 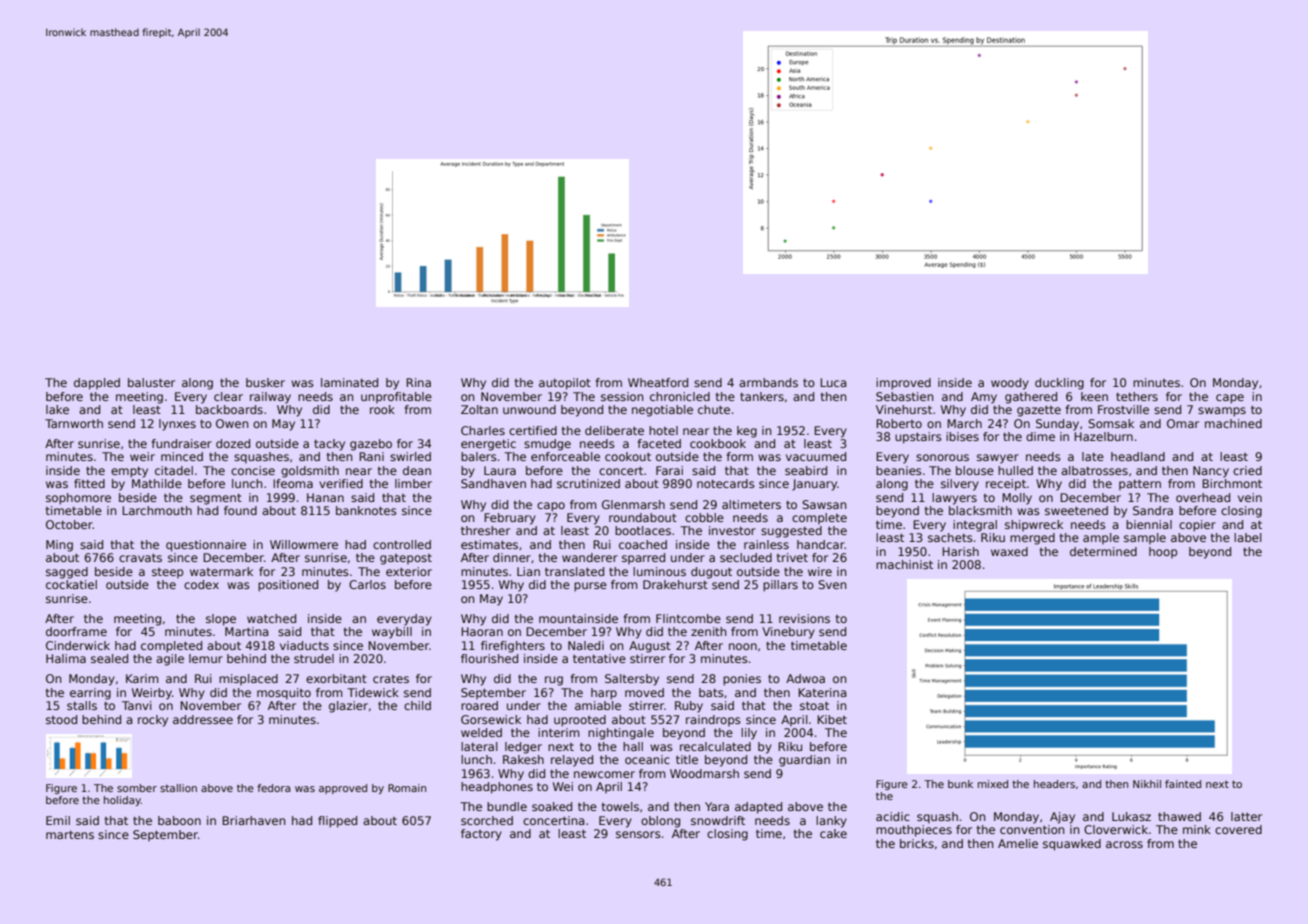 What do you see at coordinates (70, 834) in the screenshot?
I see `martens` at bounding box center [70, 834].
